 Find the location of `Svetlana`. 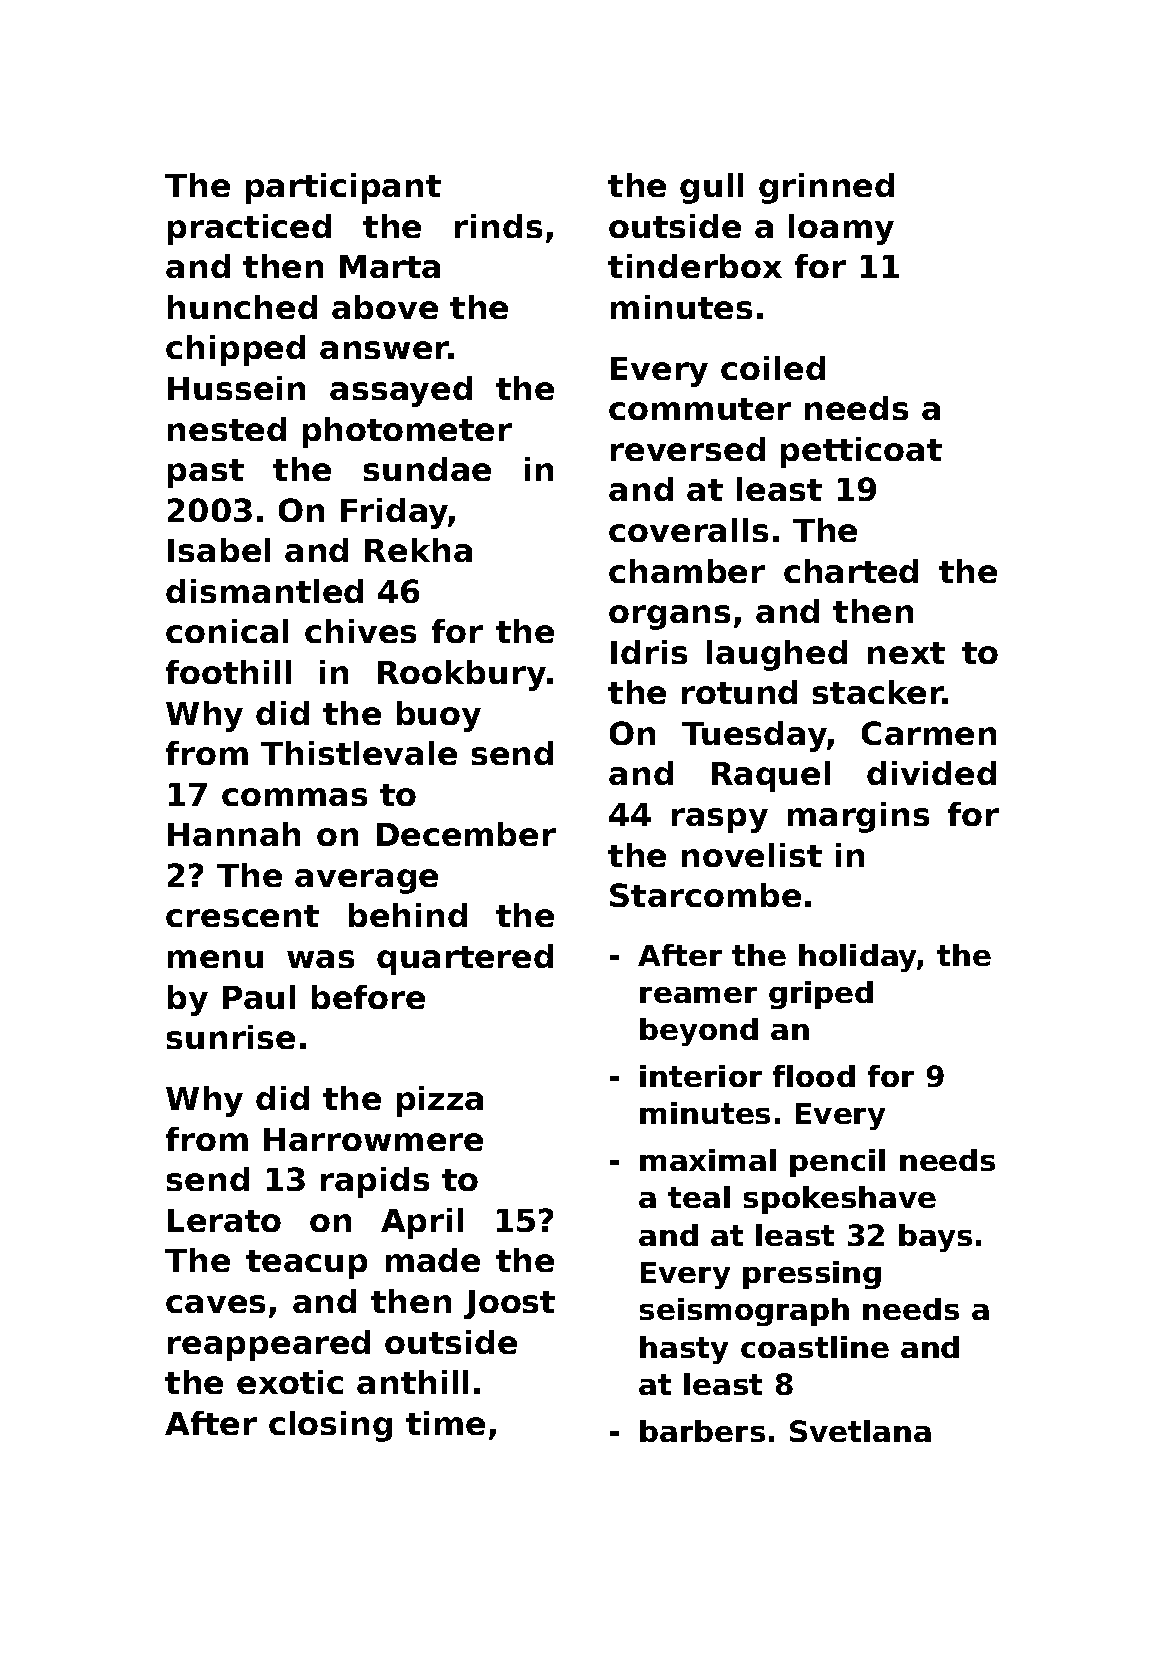

Svetlana is located at coordinates (860, 1431).
